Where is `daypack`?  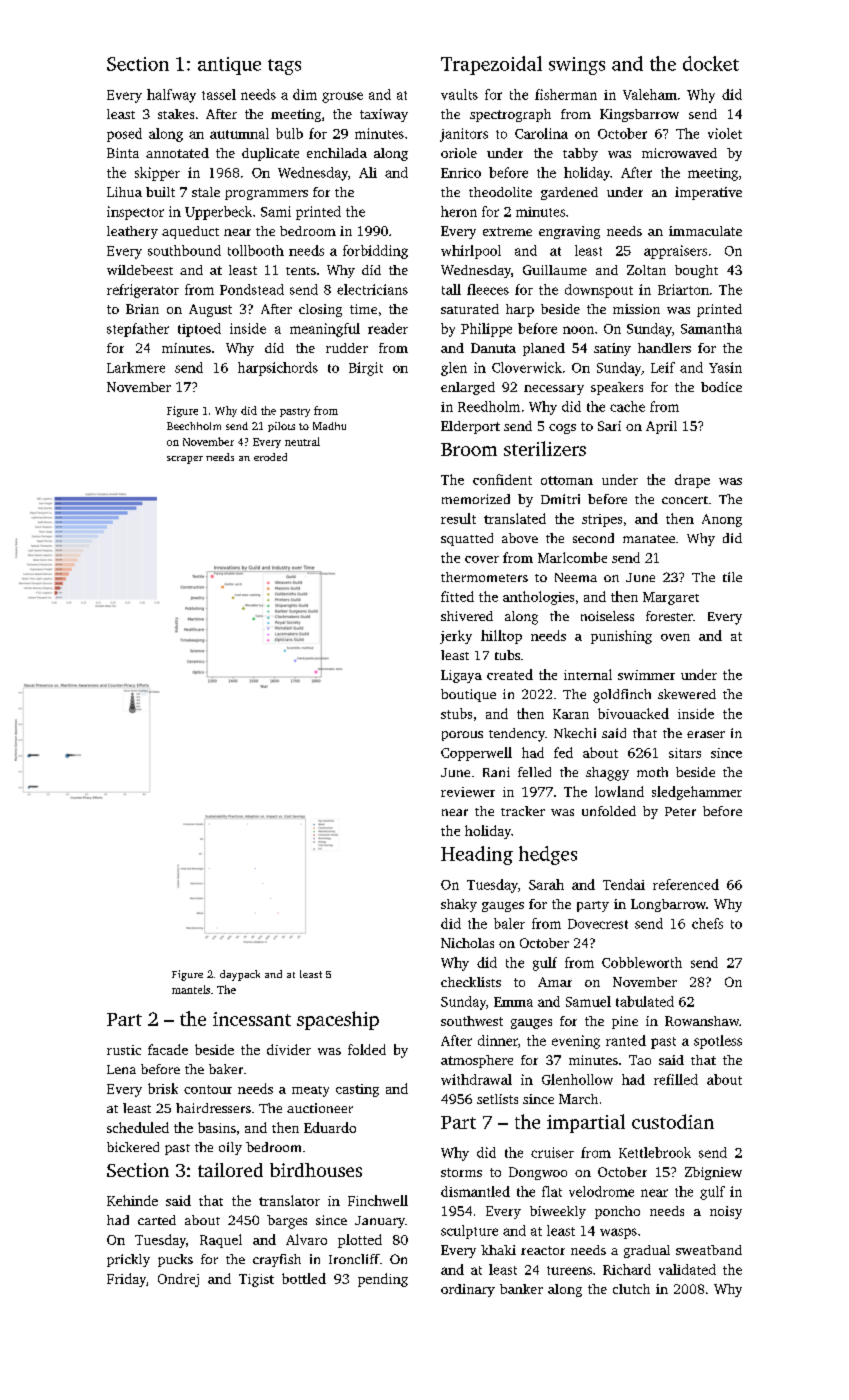
daypack is located at coordinates (240, 975).
